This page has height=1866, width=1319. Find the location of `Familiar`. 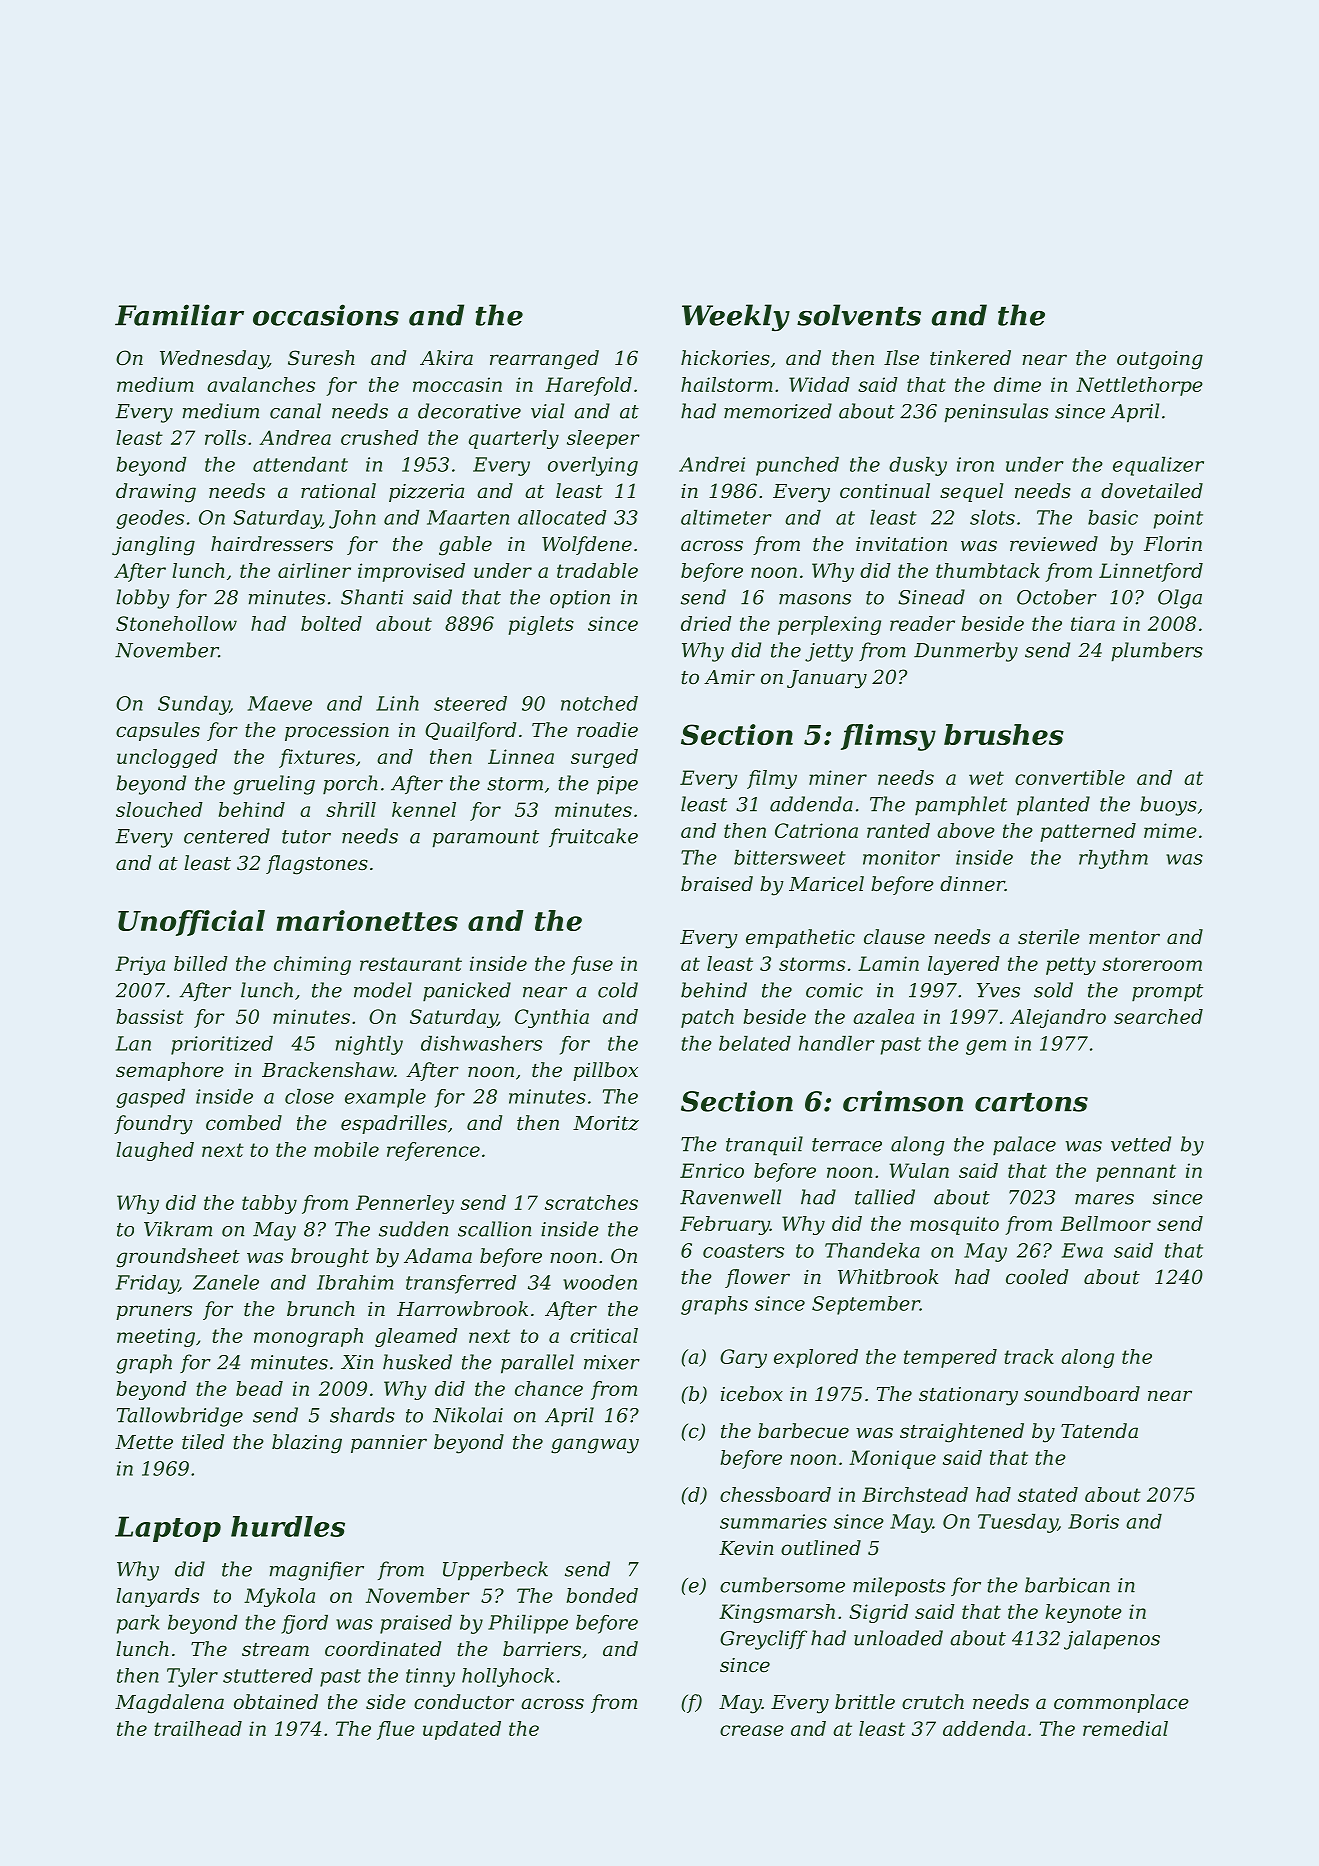

Familiar is located at coordinates (179, 315).
